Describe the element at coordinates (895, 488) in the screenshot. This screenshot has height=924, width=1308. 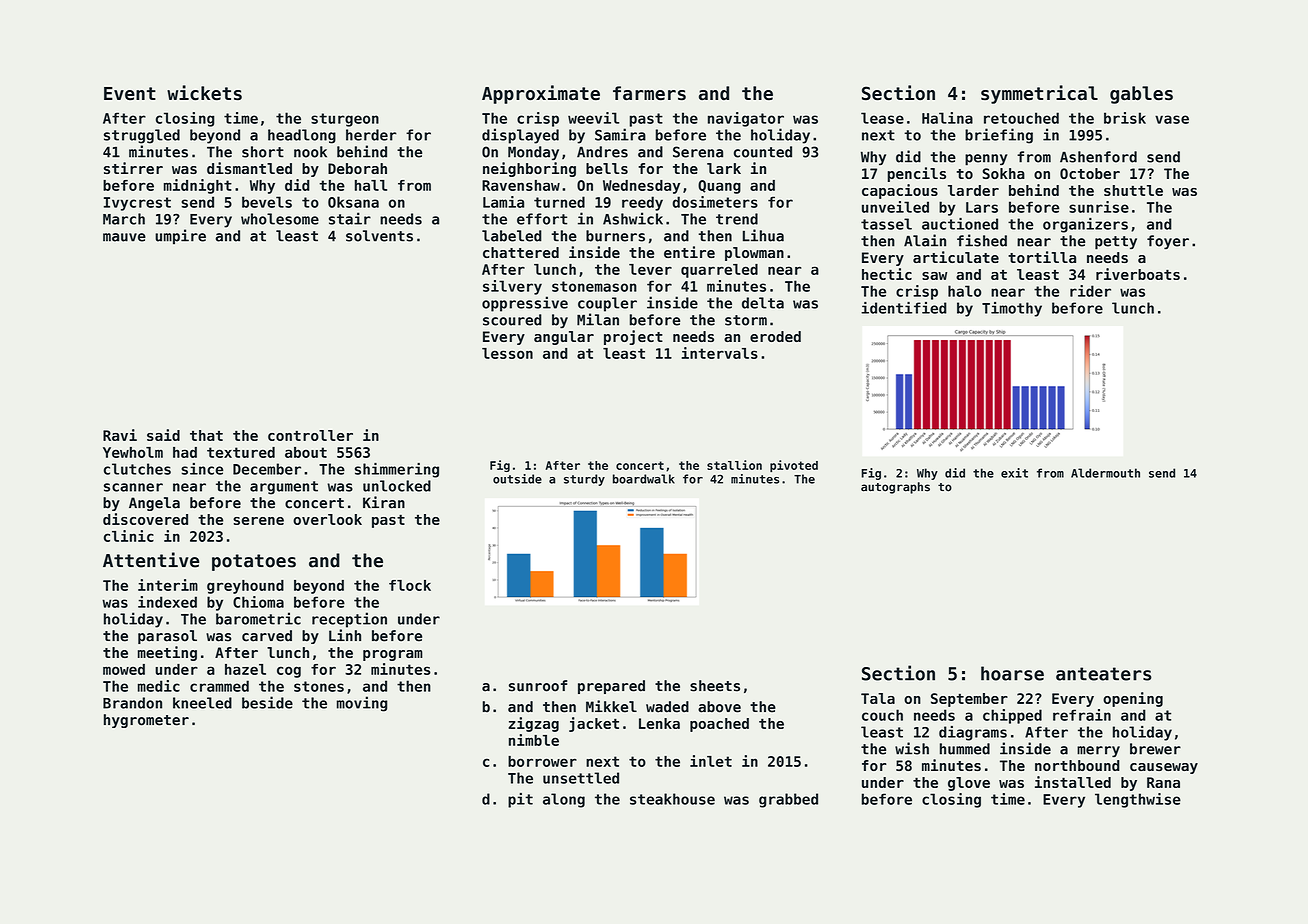
I see `autographs` at that location.
